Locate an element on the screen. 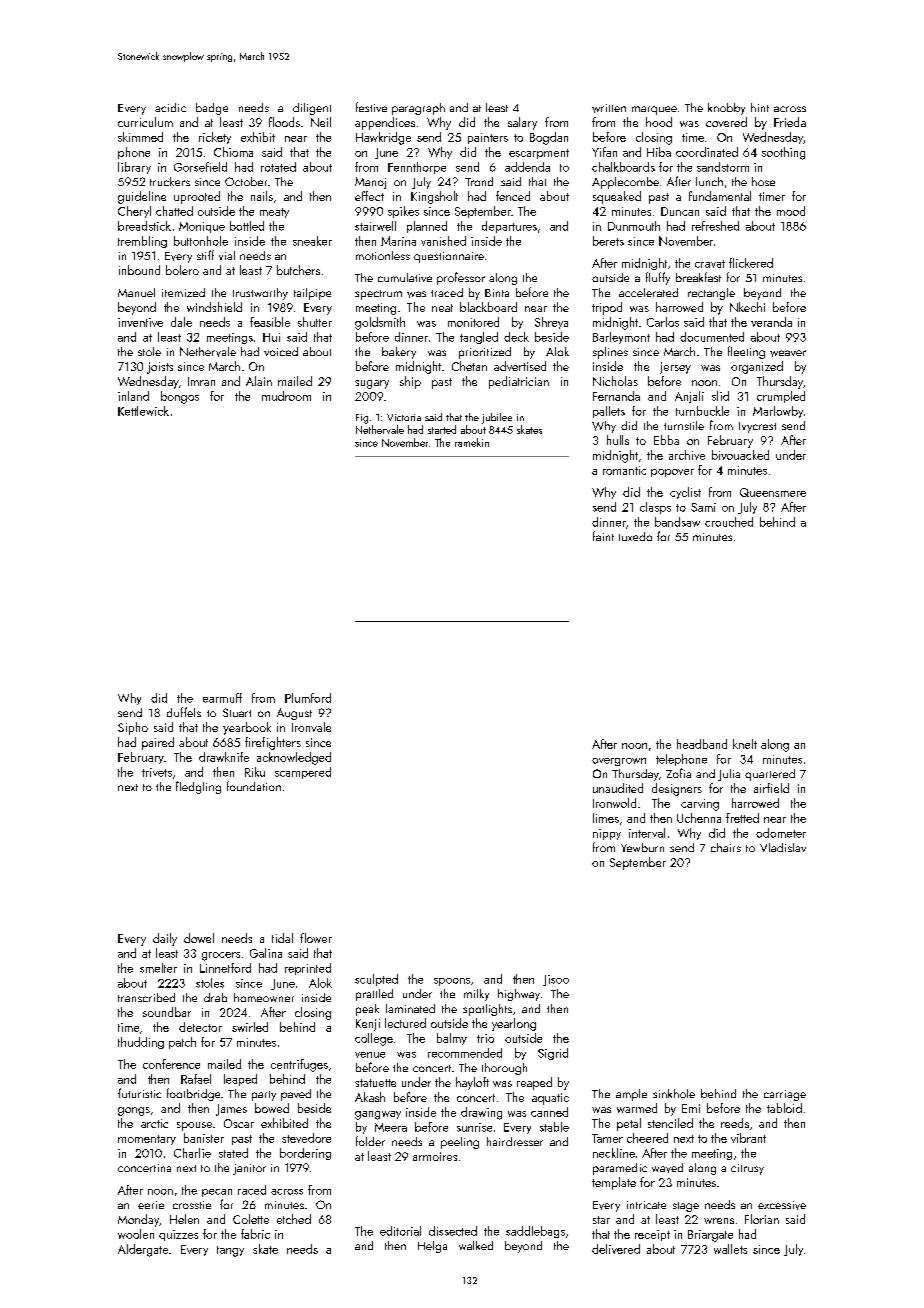 This screenshot has width=924, height=1308. Helga is located at coordinates (432, 1247).
